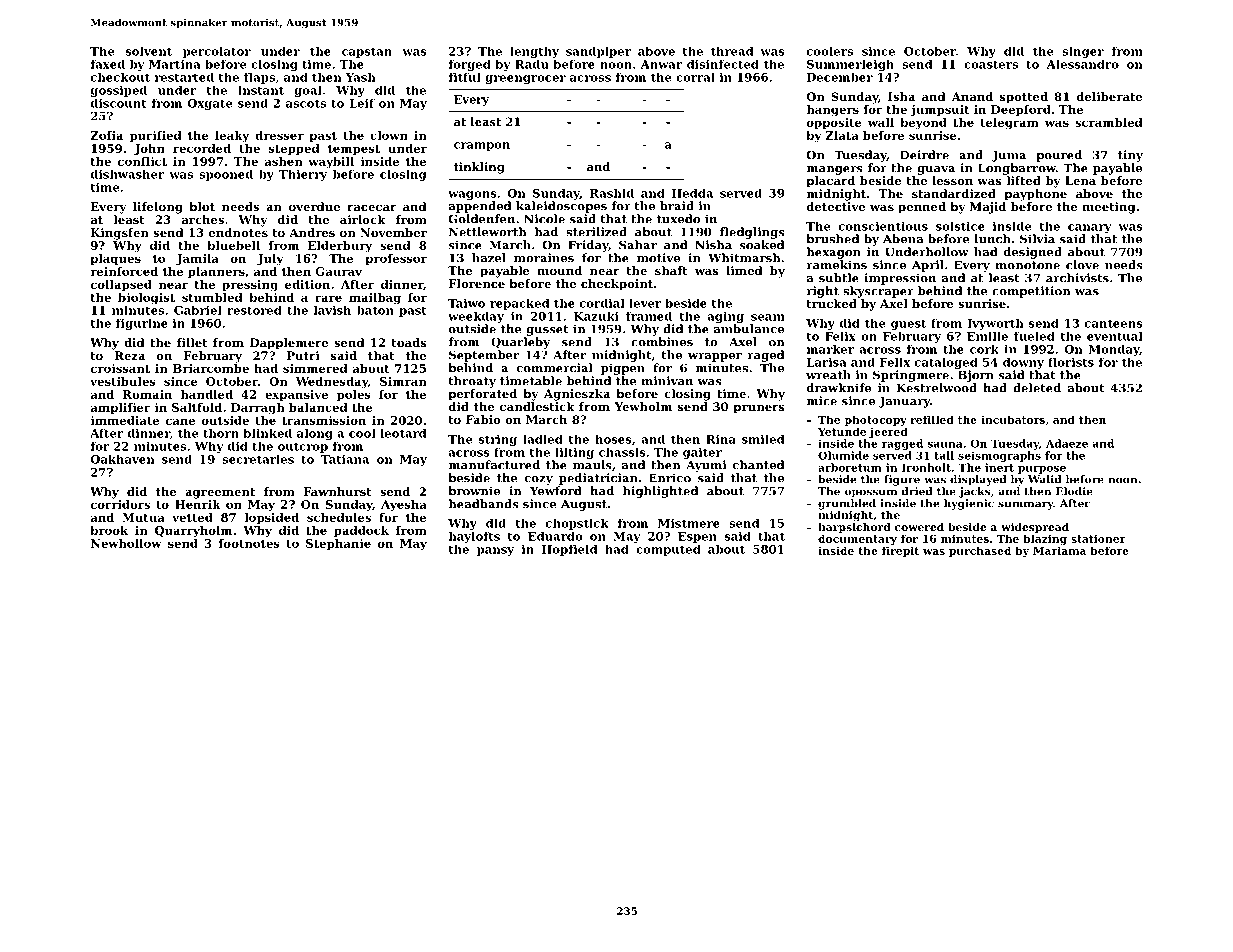  Describe the element at coordinates (519, 304) in the screenshot. I see `repacked` at that location.
